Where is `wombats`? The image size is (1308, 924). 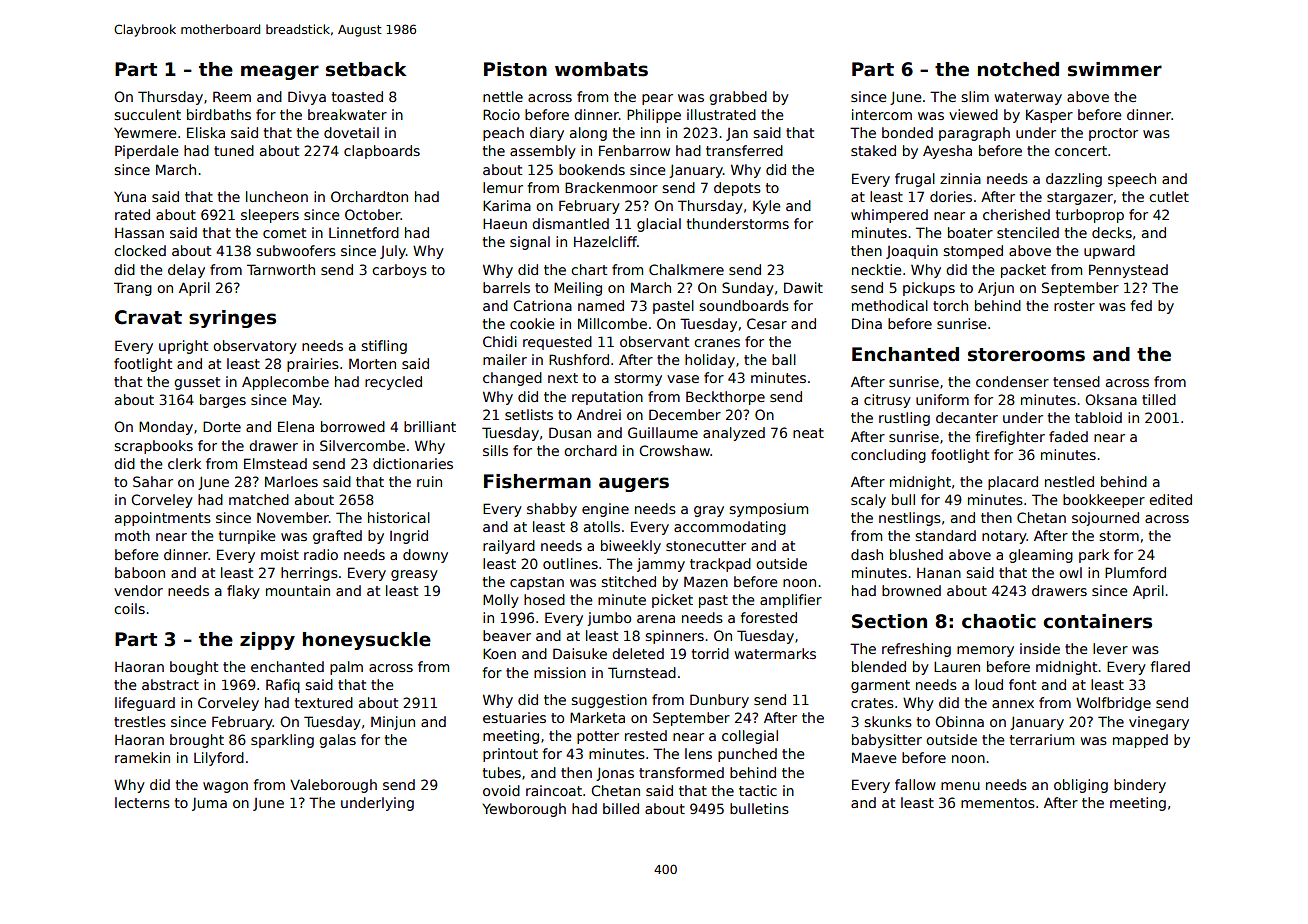 wombats is located at coordinates (601, 69).
